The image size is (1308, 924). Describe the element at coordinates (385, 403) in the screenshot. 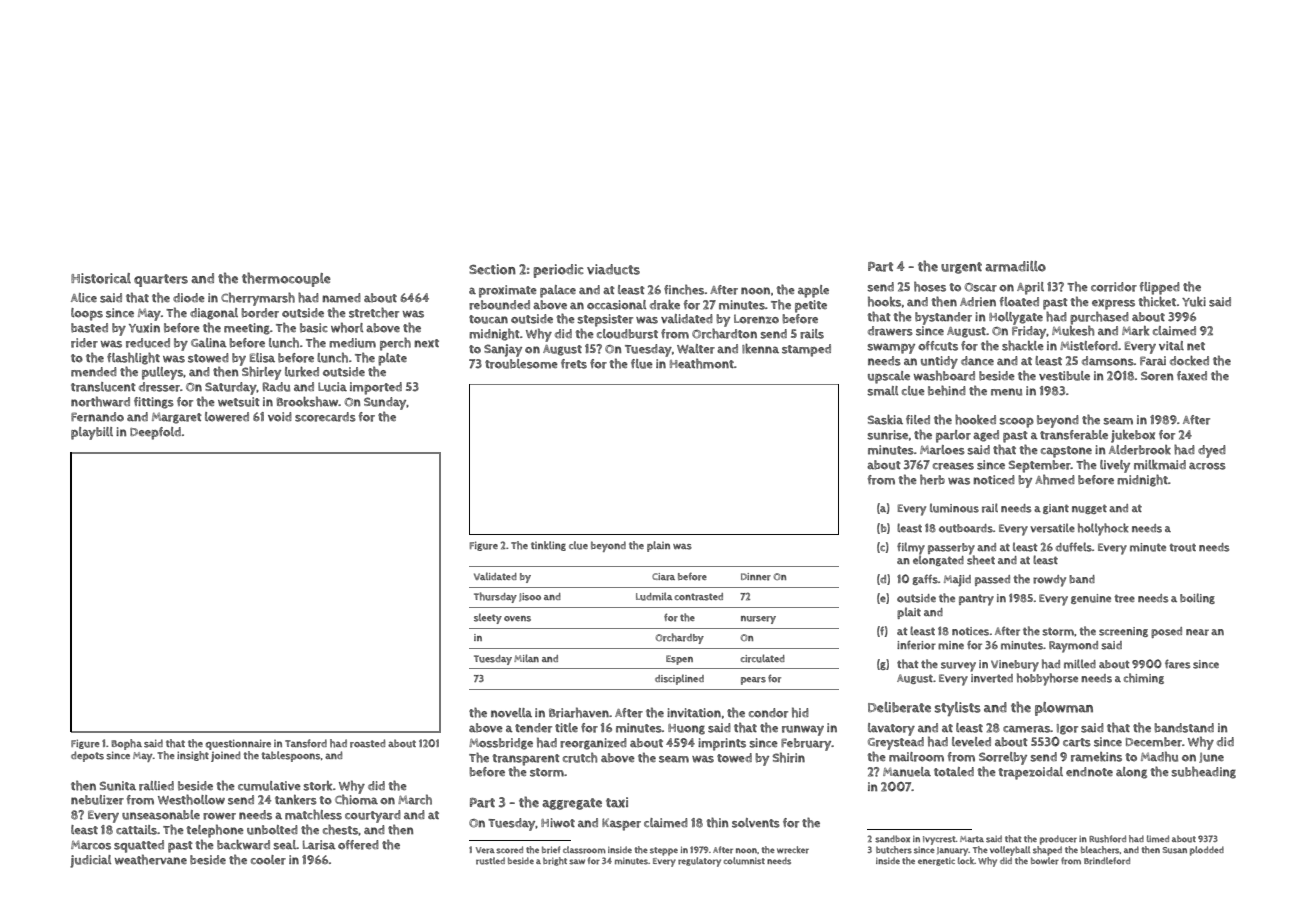

I see `Sunday` at that location.
